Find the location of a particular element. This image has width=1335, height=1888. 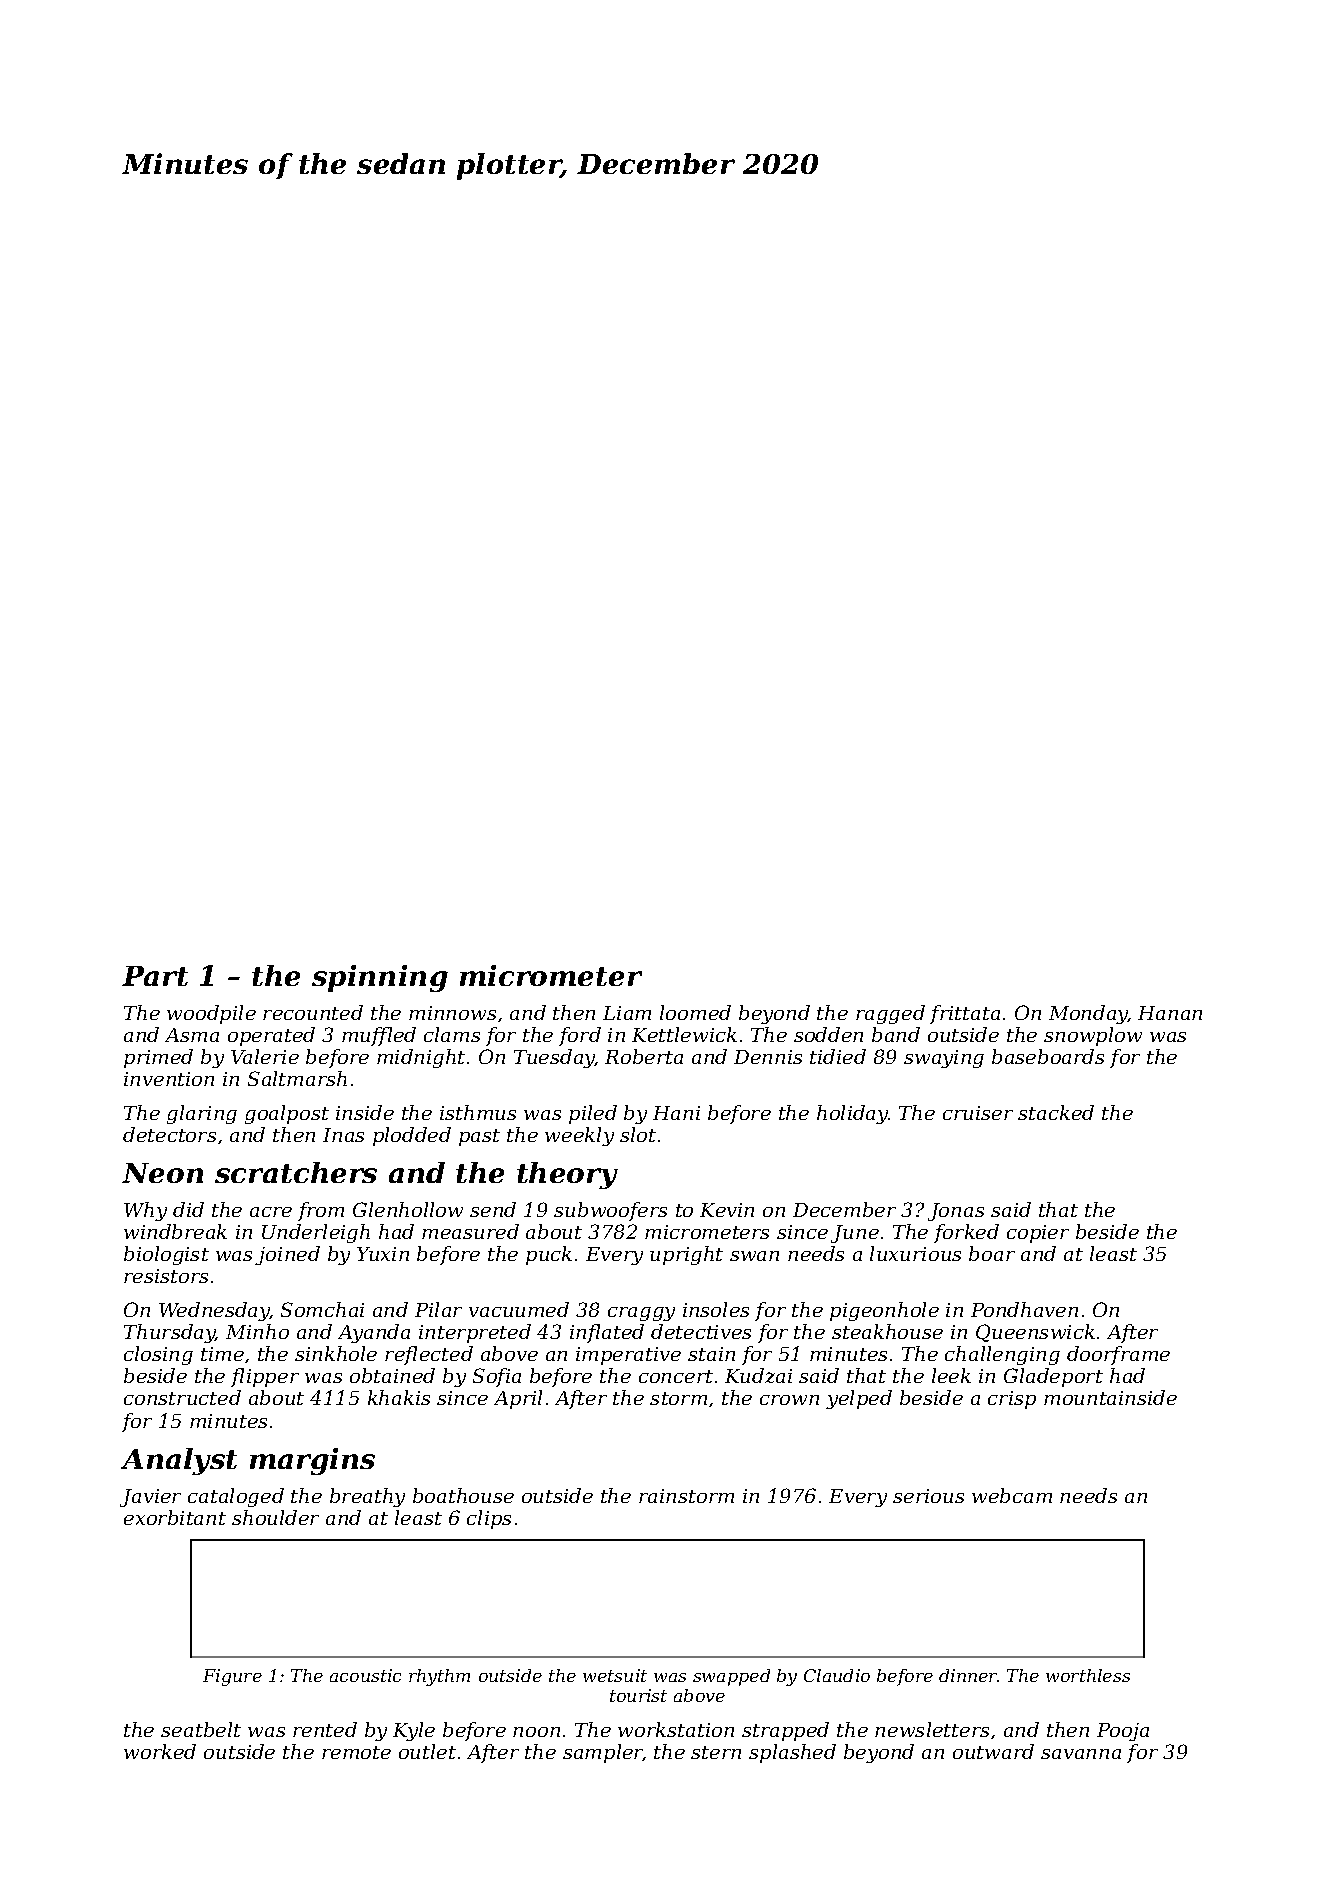

Hanan is located at coordinates (1170, 1013).
